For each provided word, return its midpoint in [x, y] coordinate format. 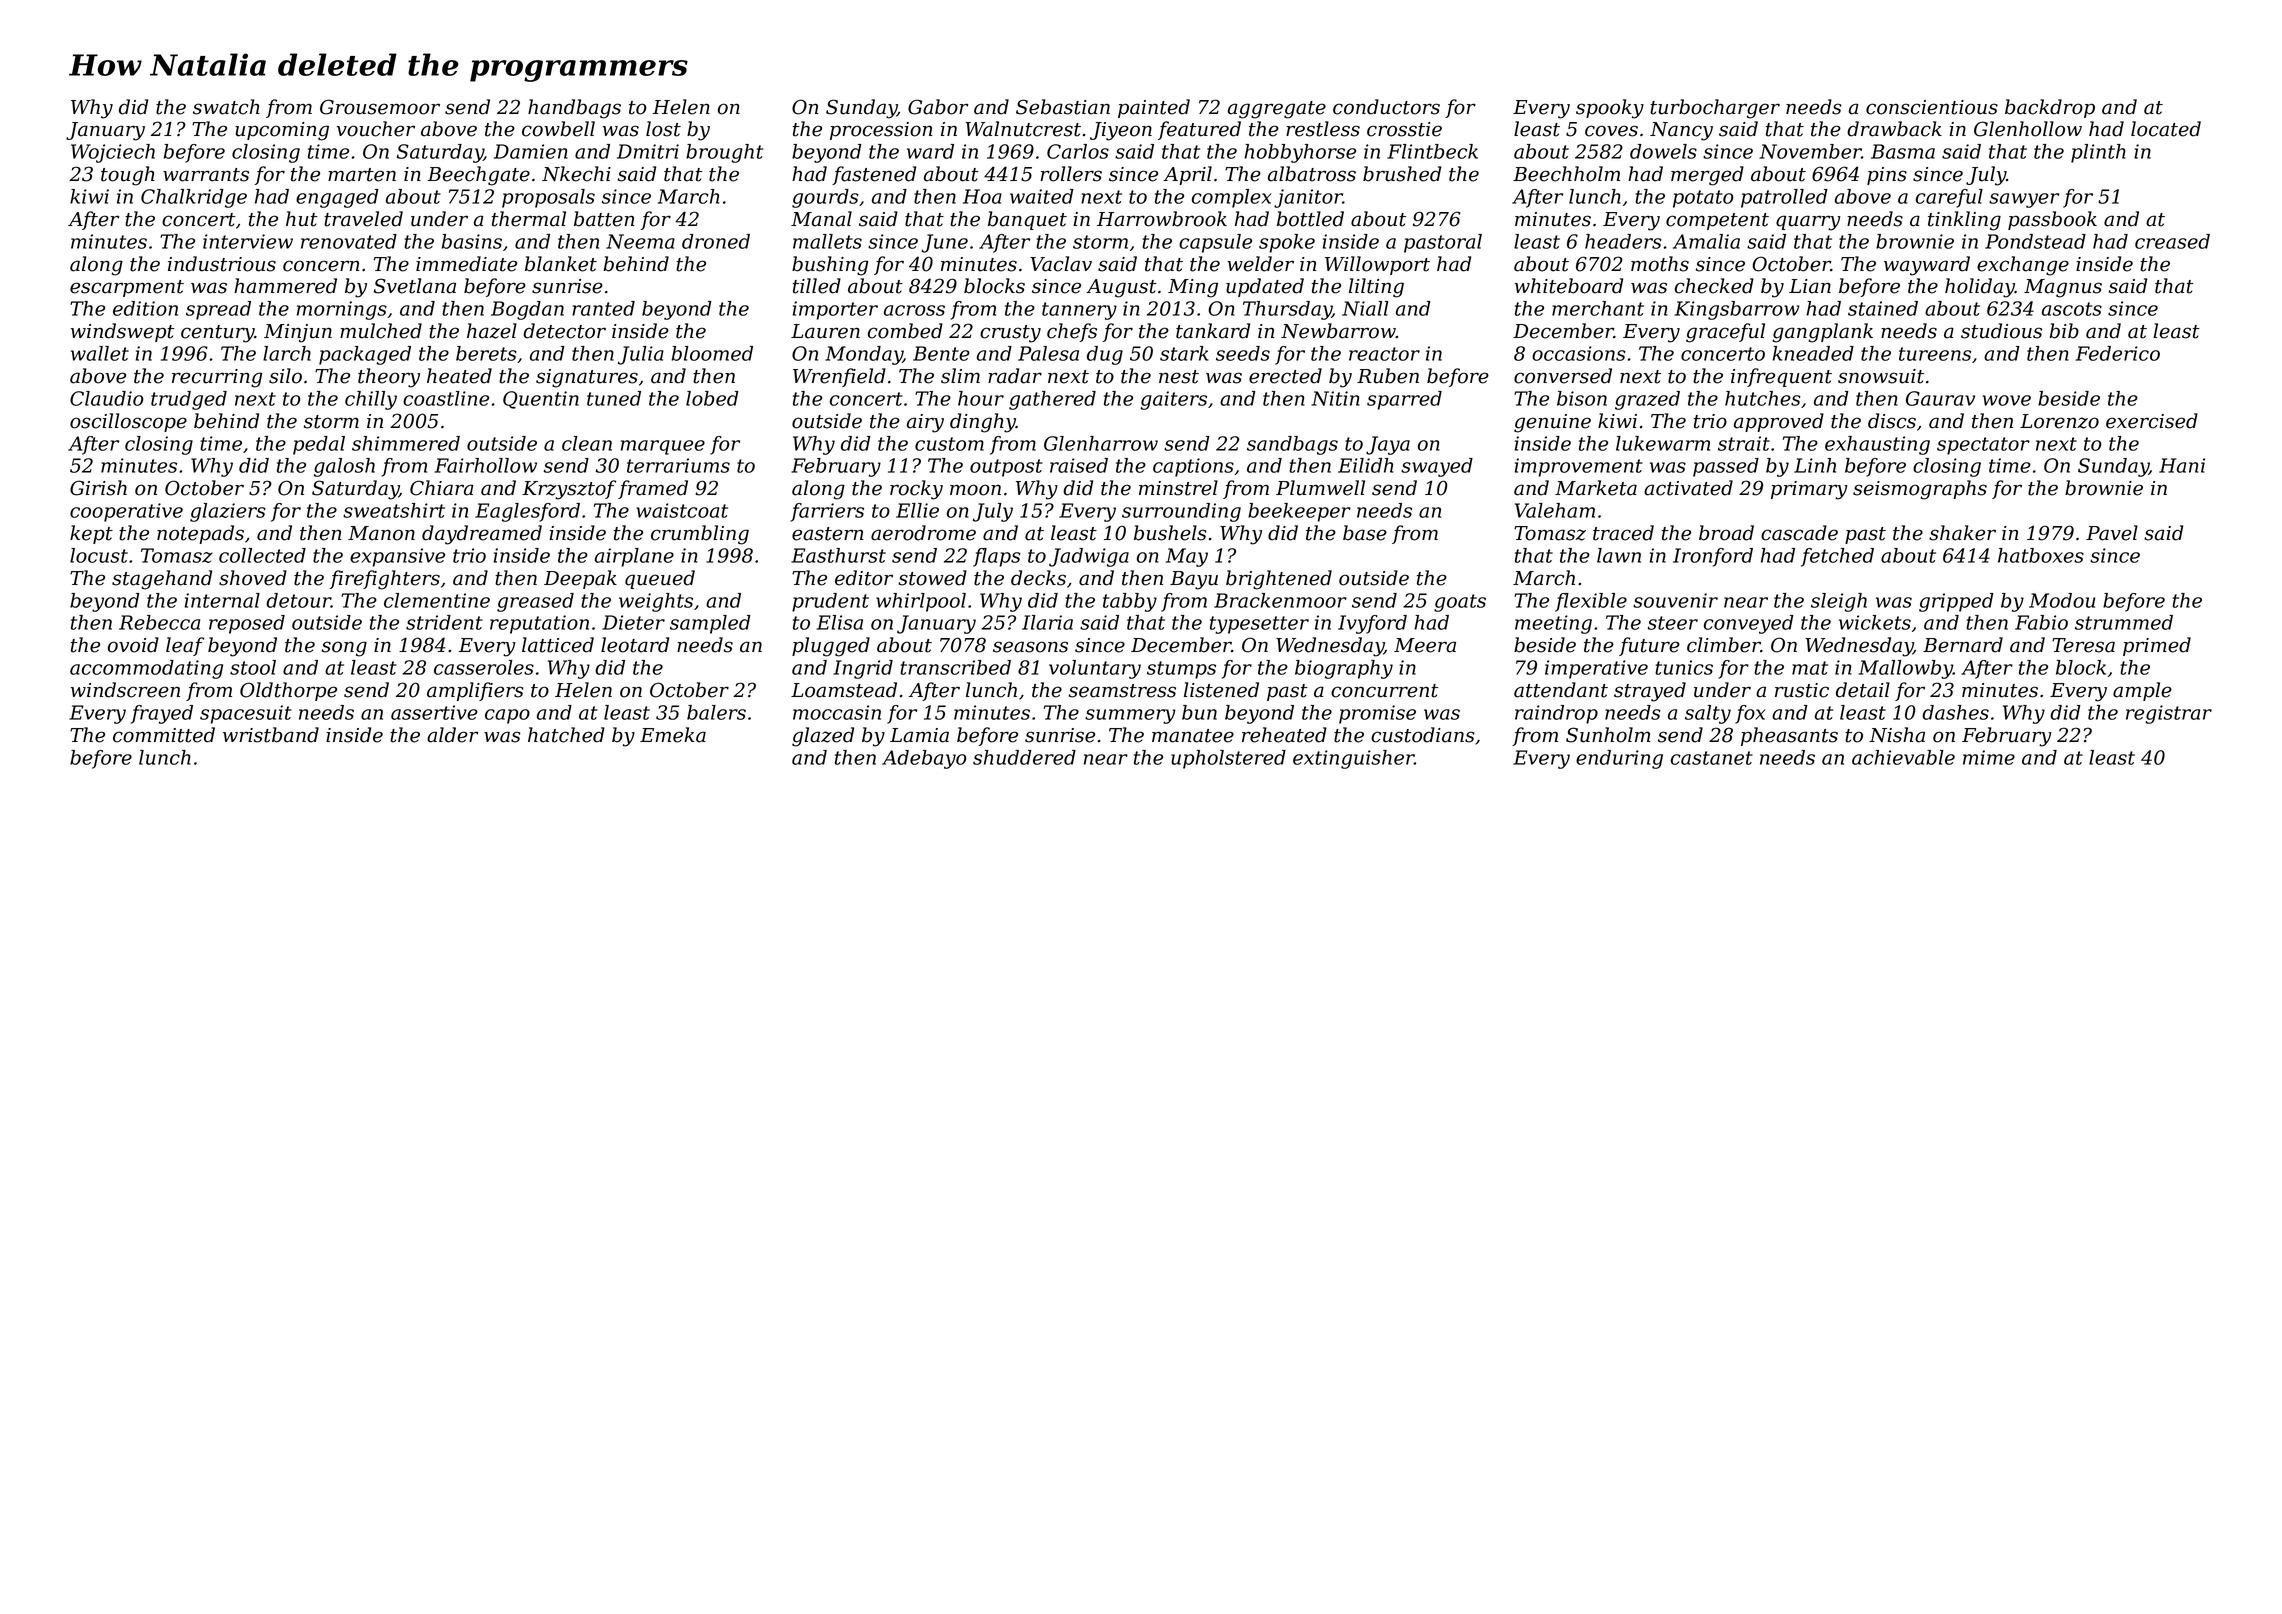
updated [1265, 287]
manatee [1193, 736]
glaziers [228, 512]
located [2166, 129]
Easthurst [838, 555]
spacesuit [246, 714]
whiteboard [1569, 286]
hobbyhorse [1300, 153]
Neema [640, 241]
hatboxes [2041, 555]
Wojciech [113, 153]
